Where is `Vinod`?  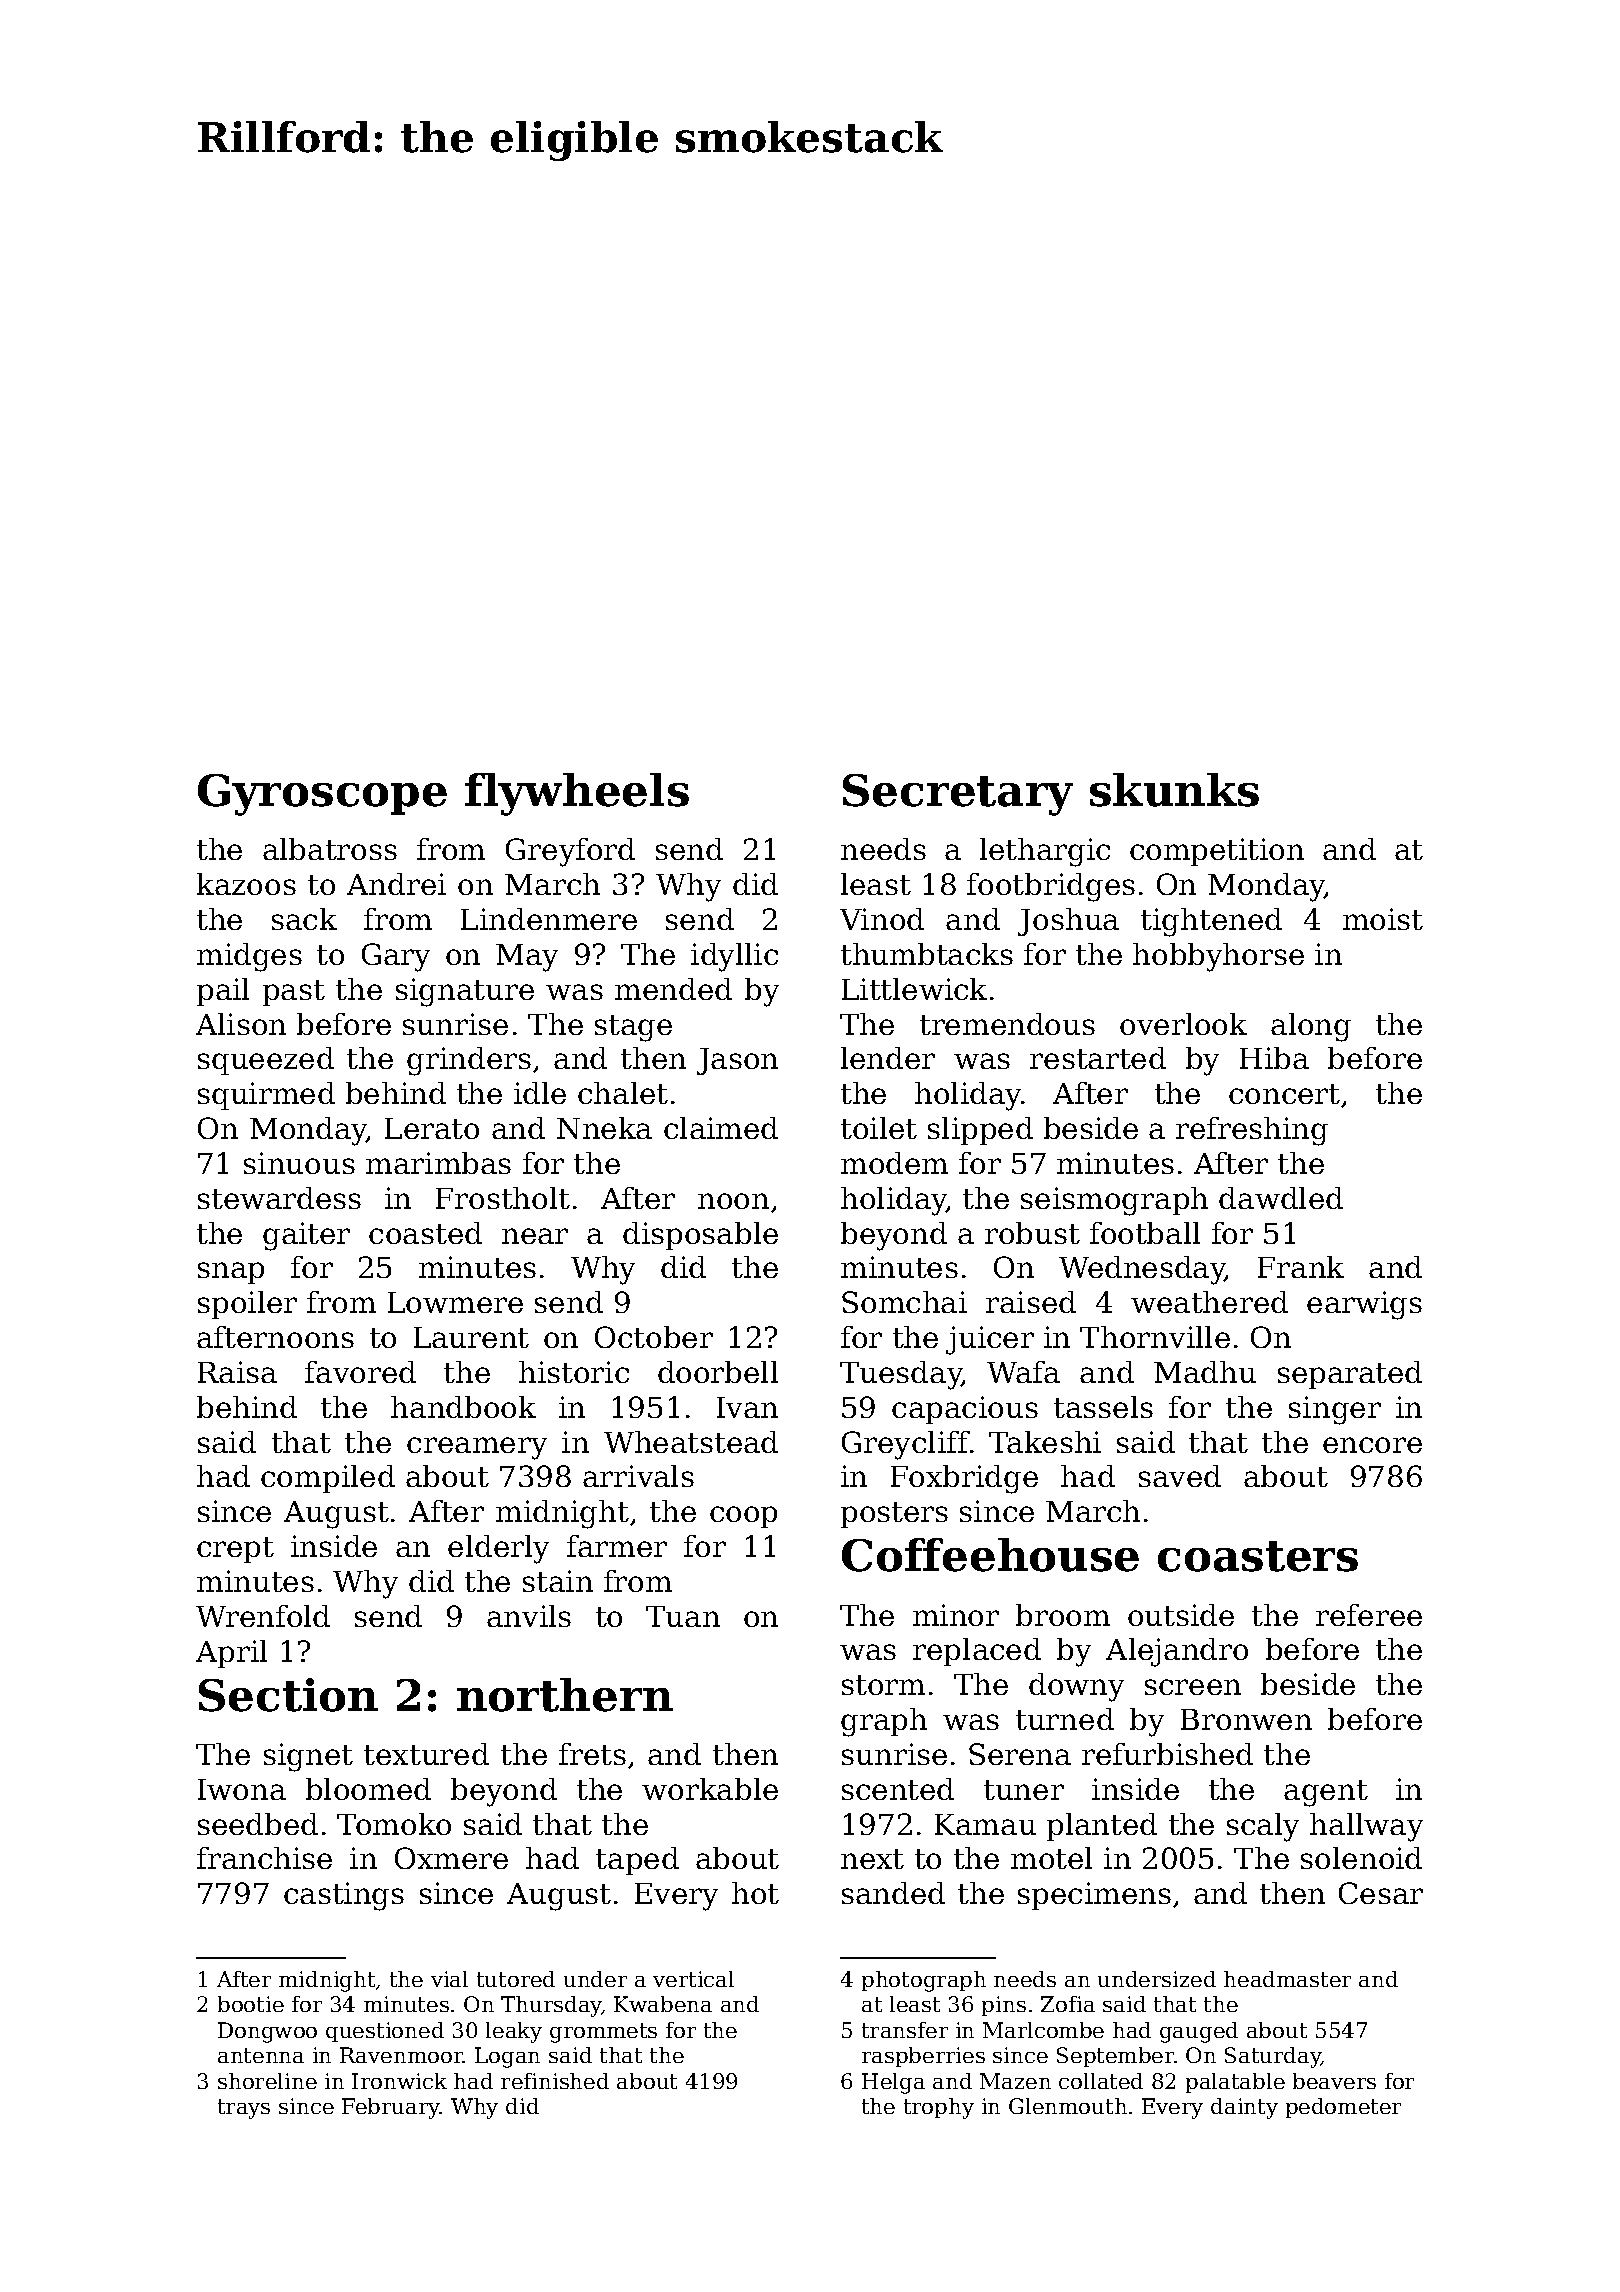 Vinod is located at coordinates (882, 919).
